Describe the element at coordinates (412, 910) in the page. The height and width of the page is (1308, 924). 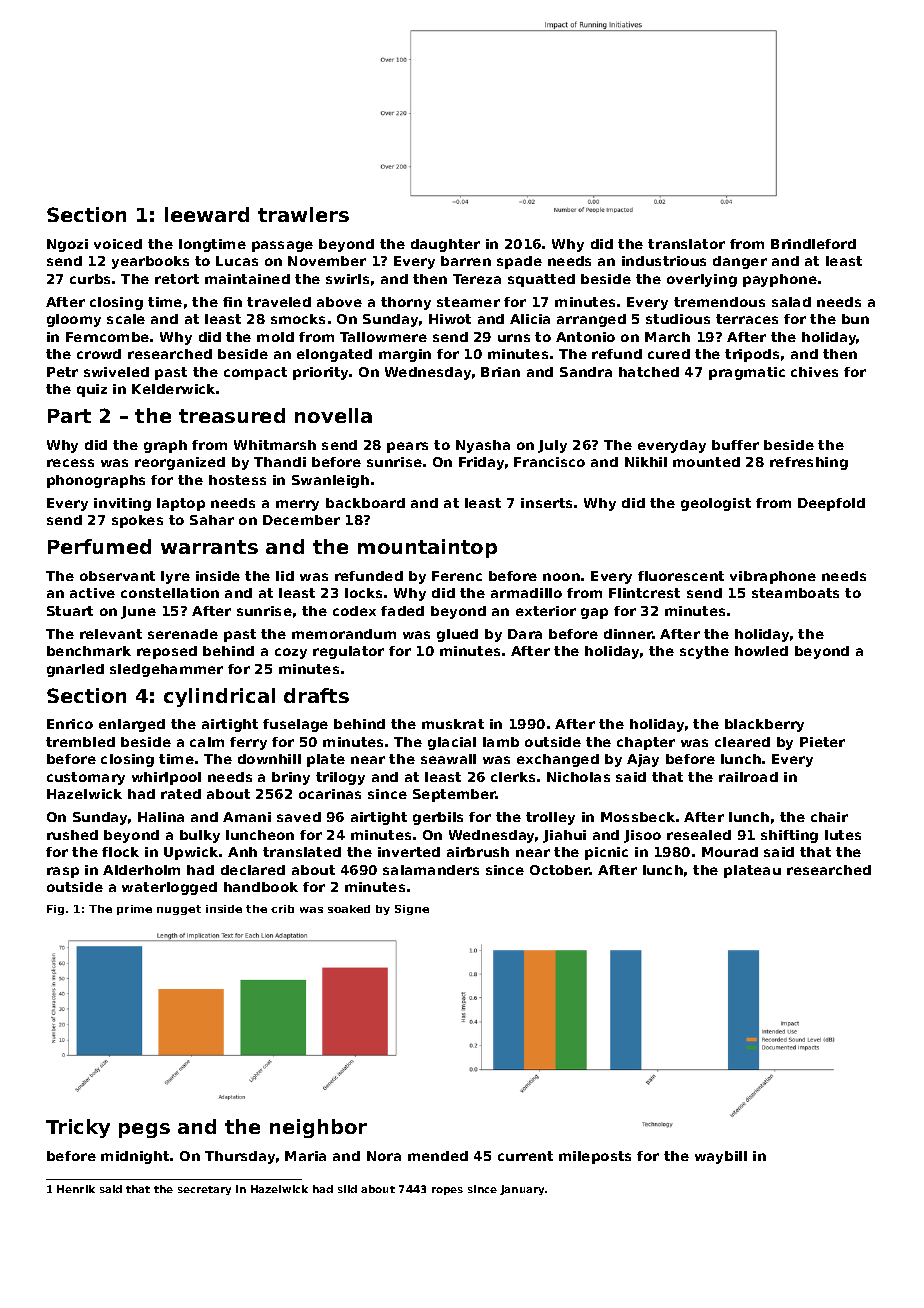
I see `Signe` at that location.
